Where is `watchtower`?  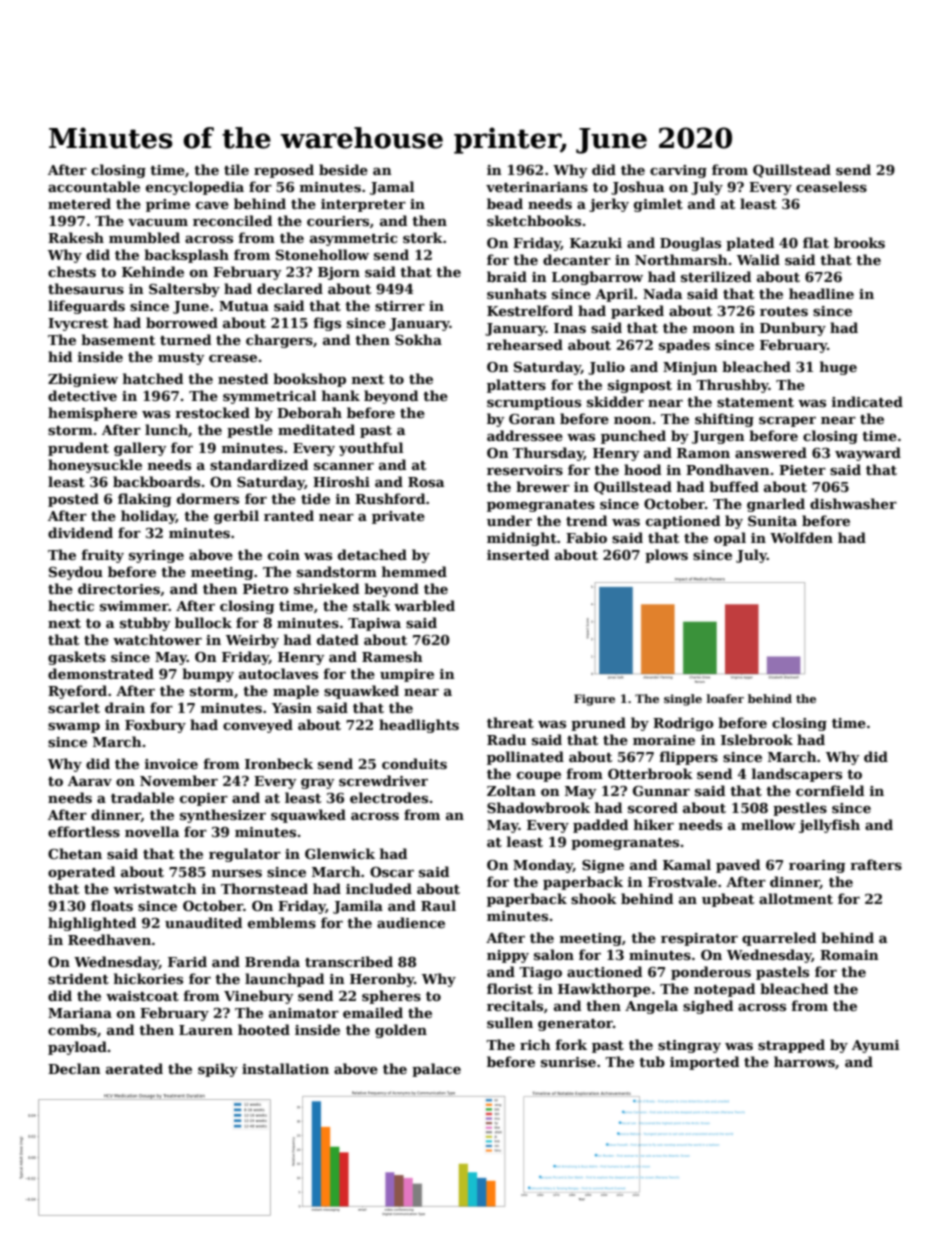
watchtower is located at coordinates (157, 639).
